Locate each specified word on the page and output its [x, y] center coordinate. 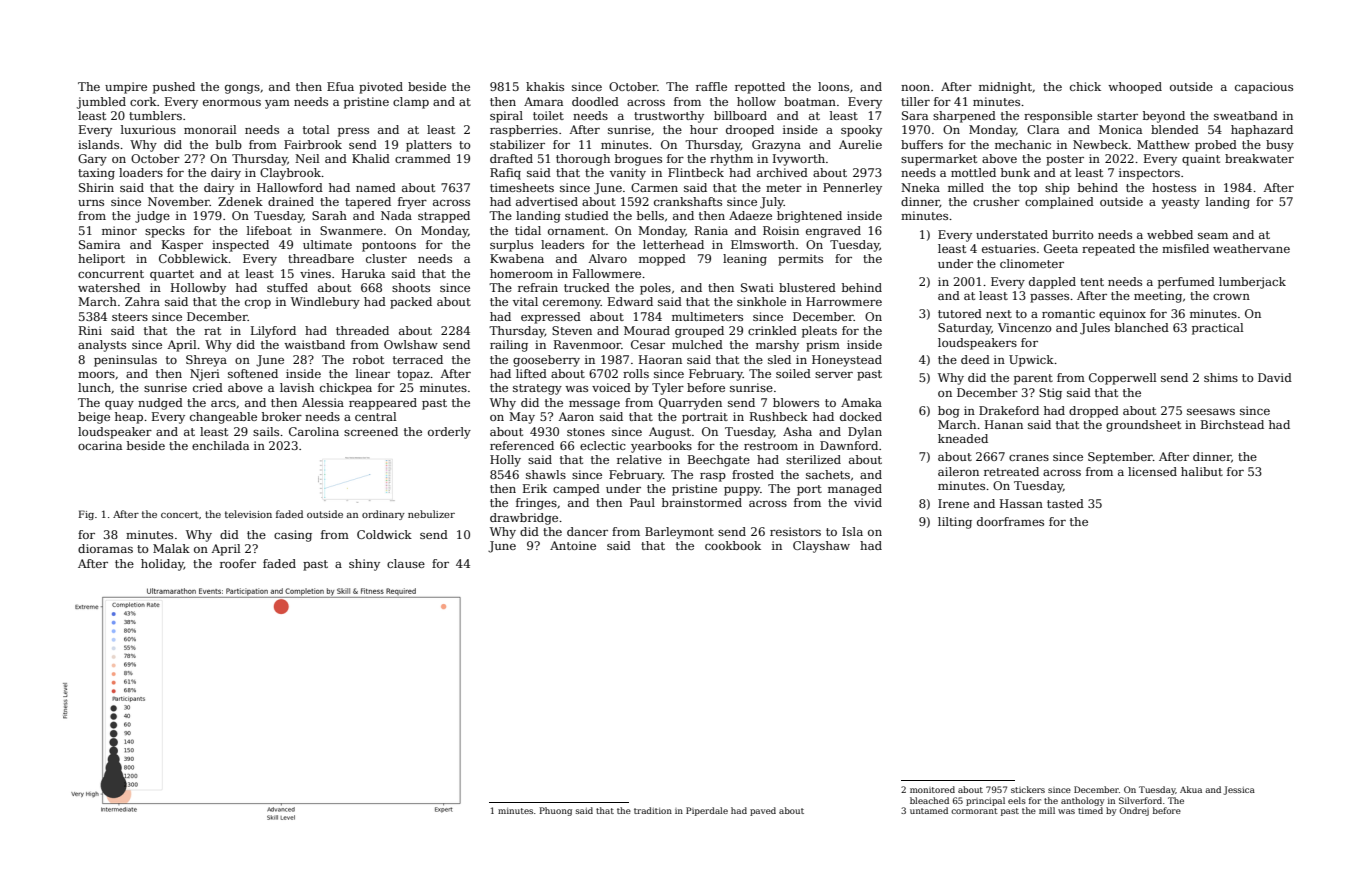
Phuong [555, 811]
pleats [819, 332]
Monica [1120, 129]
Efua [340, 86]
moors [96, 375]
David [1275, 377]
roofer [238, 563]
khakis [545, 86]
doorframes [1010, 521]
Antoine [573, 545]
